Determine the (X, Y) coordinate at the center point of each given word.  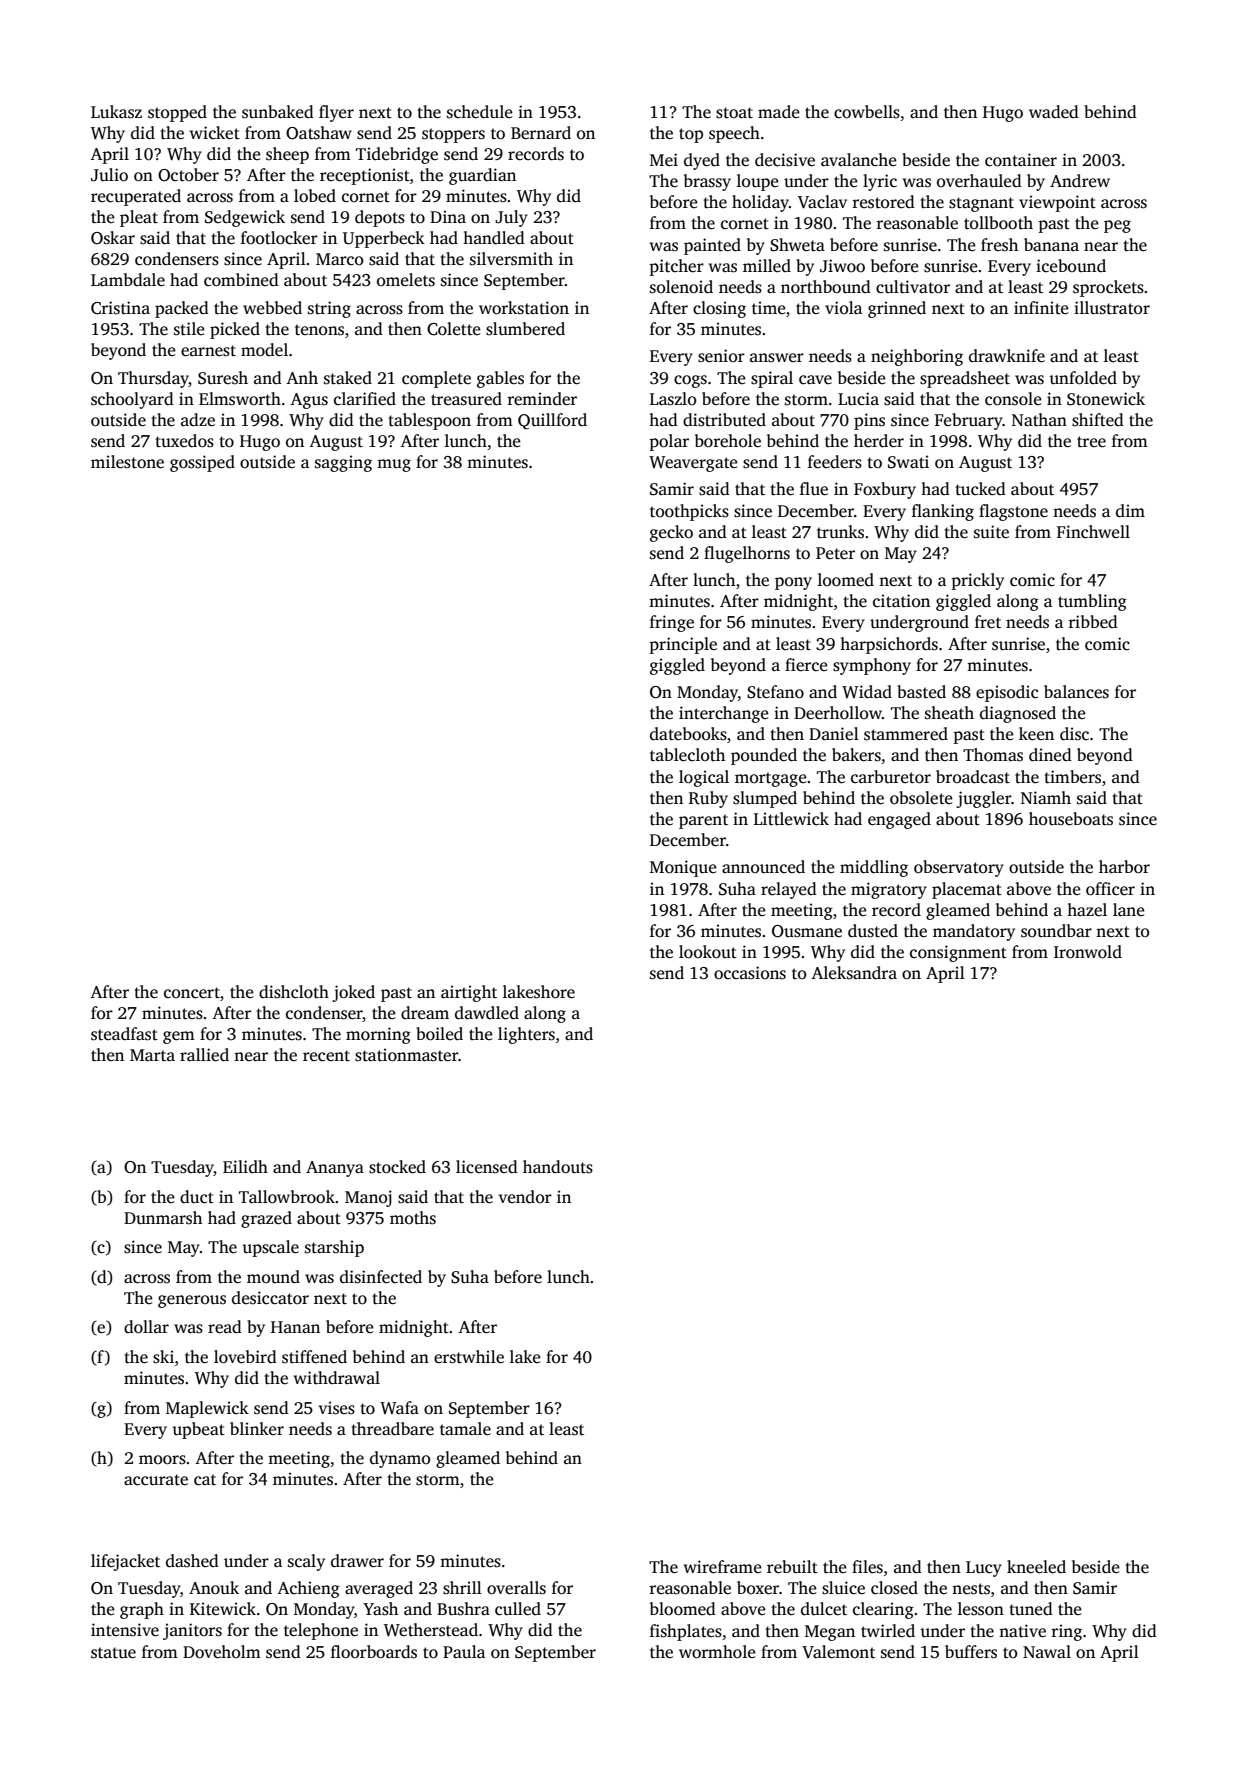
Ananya (335, 1169)
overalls (516, 1588)
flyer (336, 113)
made (779, 112)
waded (1054, 112)
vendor (525, 1196)
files (867, 1567)
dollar (146, 1327)
